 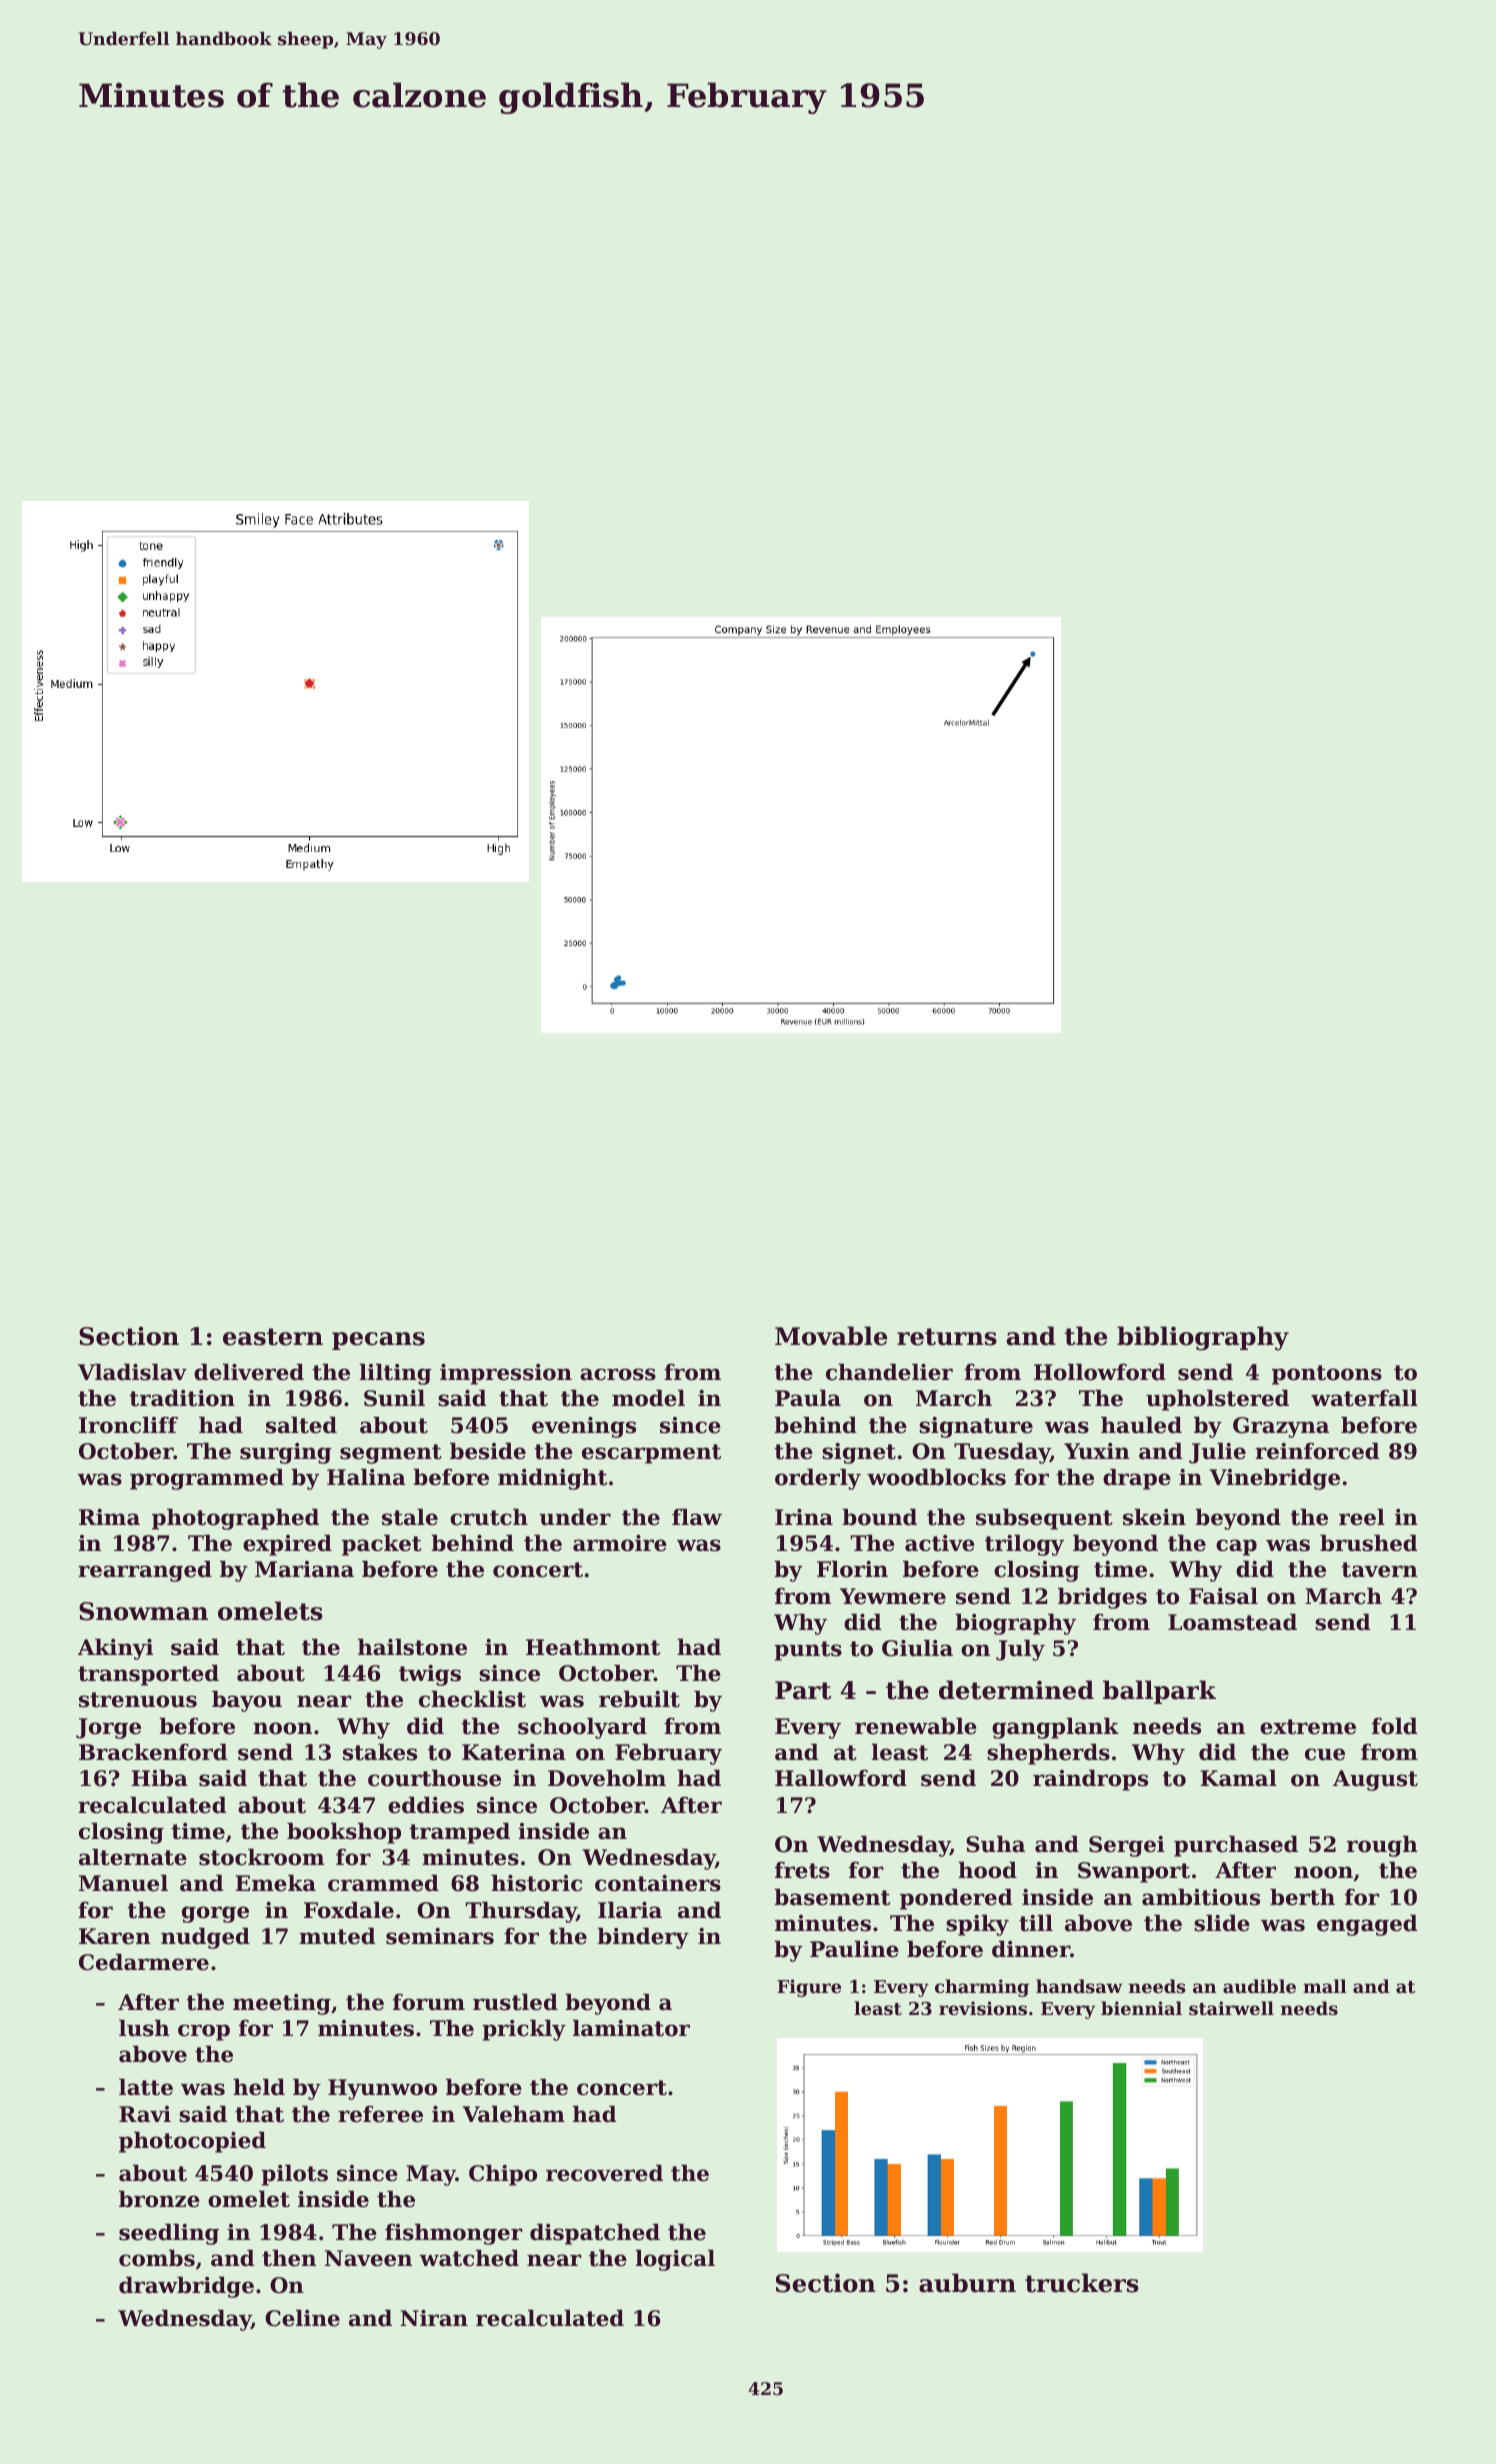 I want to click on salted, so click(x=301, y=1425).
